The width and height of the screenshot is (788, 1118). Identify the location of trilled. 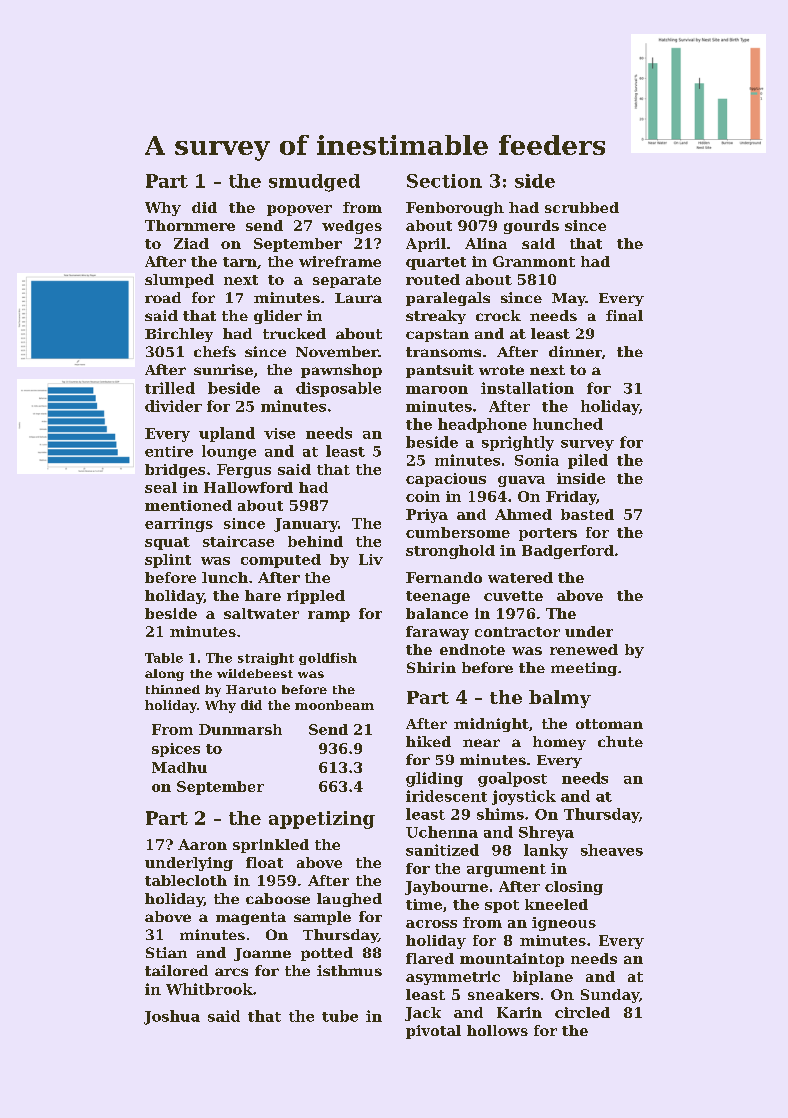
(170, 388).
